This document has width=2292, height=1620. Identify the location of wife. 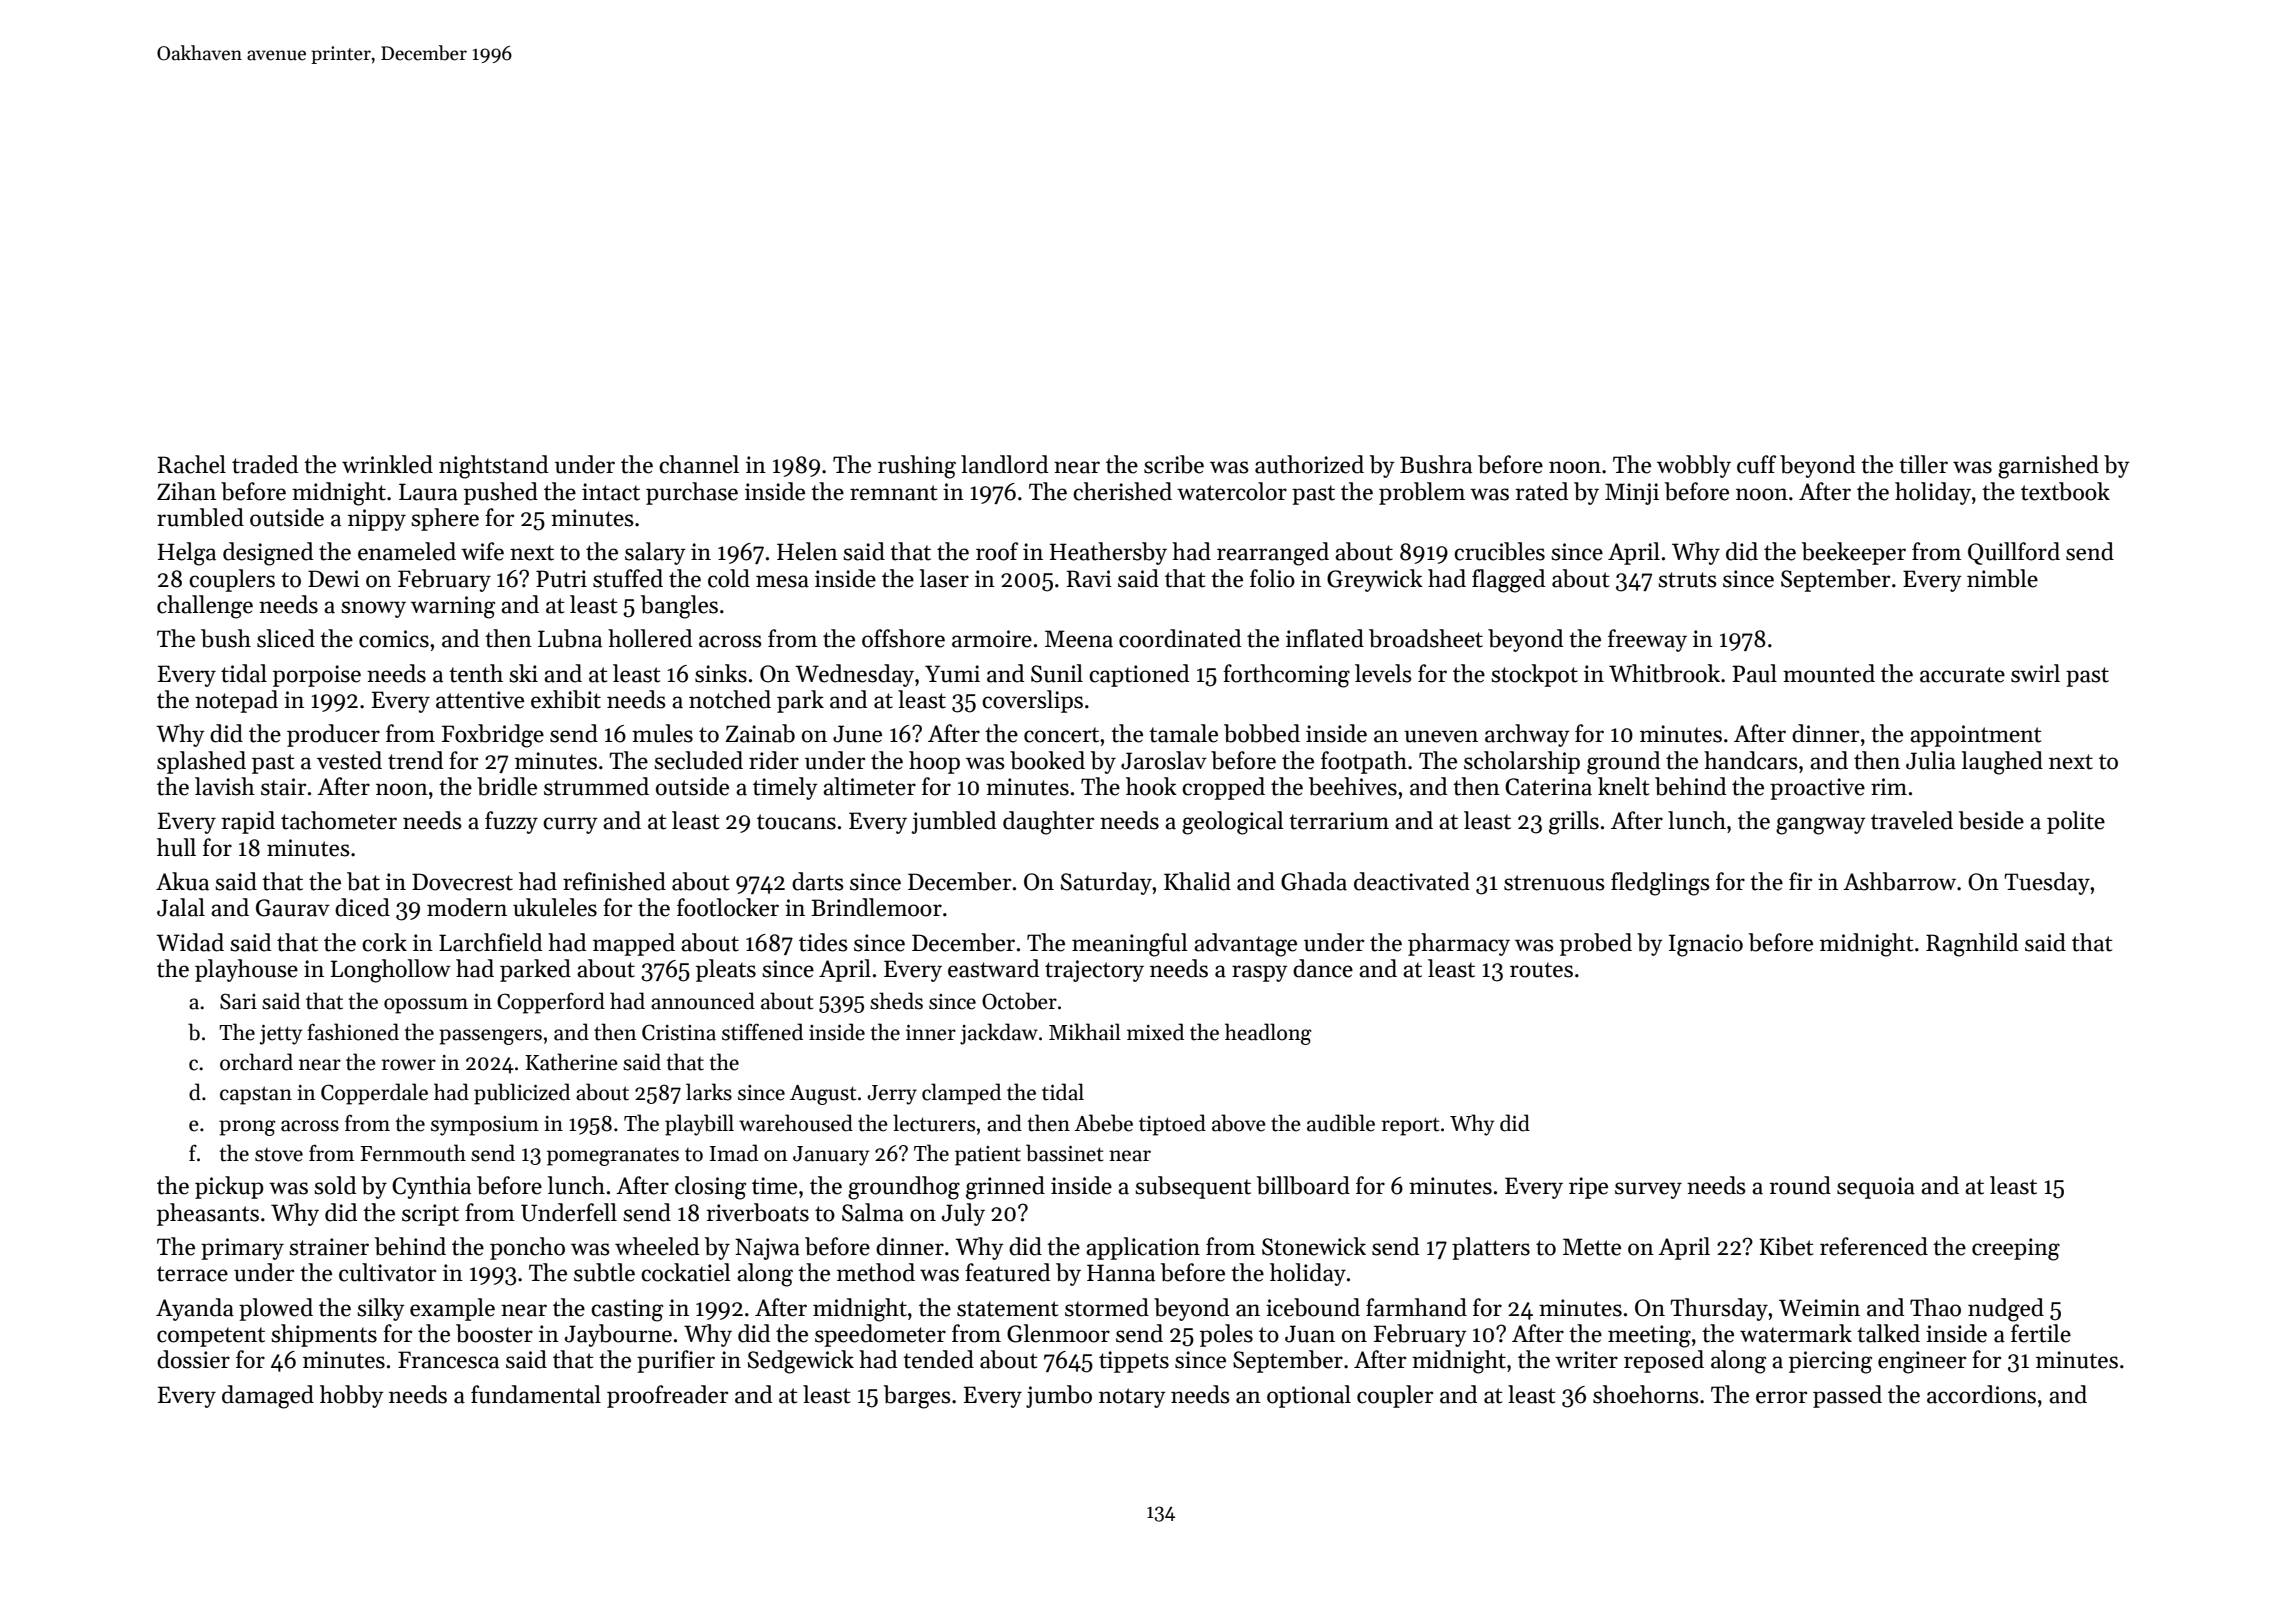
(482, 551).
